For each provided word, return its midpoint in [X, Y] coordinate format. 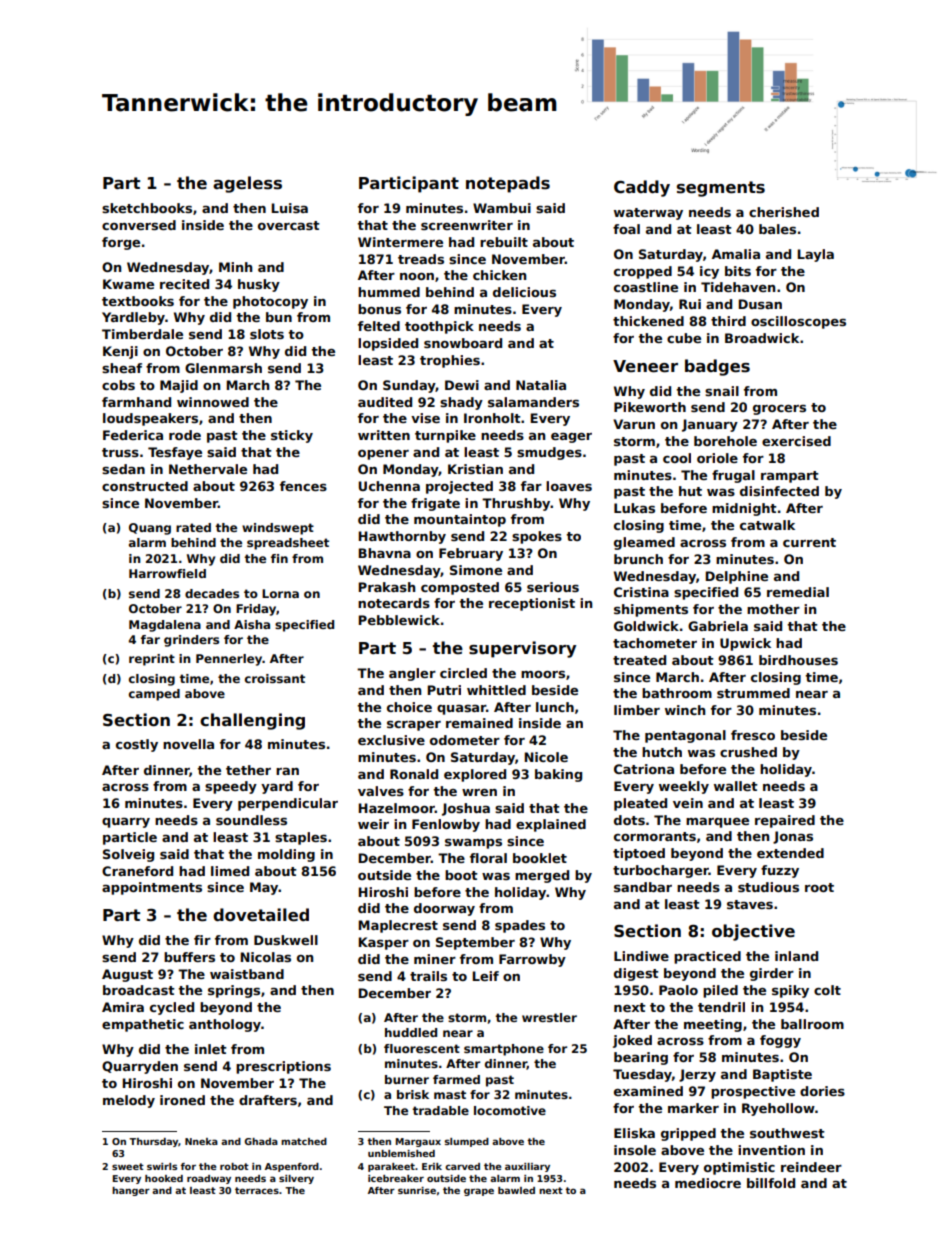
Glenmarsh [223, 368]
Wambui [502, 208]
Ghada [261, 1141]
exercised [796, 441]
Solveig [128, 855]
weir [373, 824]
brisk [413, 1094]
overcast [289, 225]
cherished [784, 212]
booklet [540, 858]
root [819, 887]
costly [137, 745]
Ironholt [492, 418]
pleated [640, 804]
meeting [713, 1025]
